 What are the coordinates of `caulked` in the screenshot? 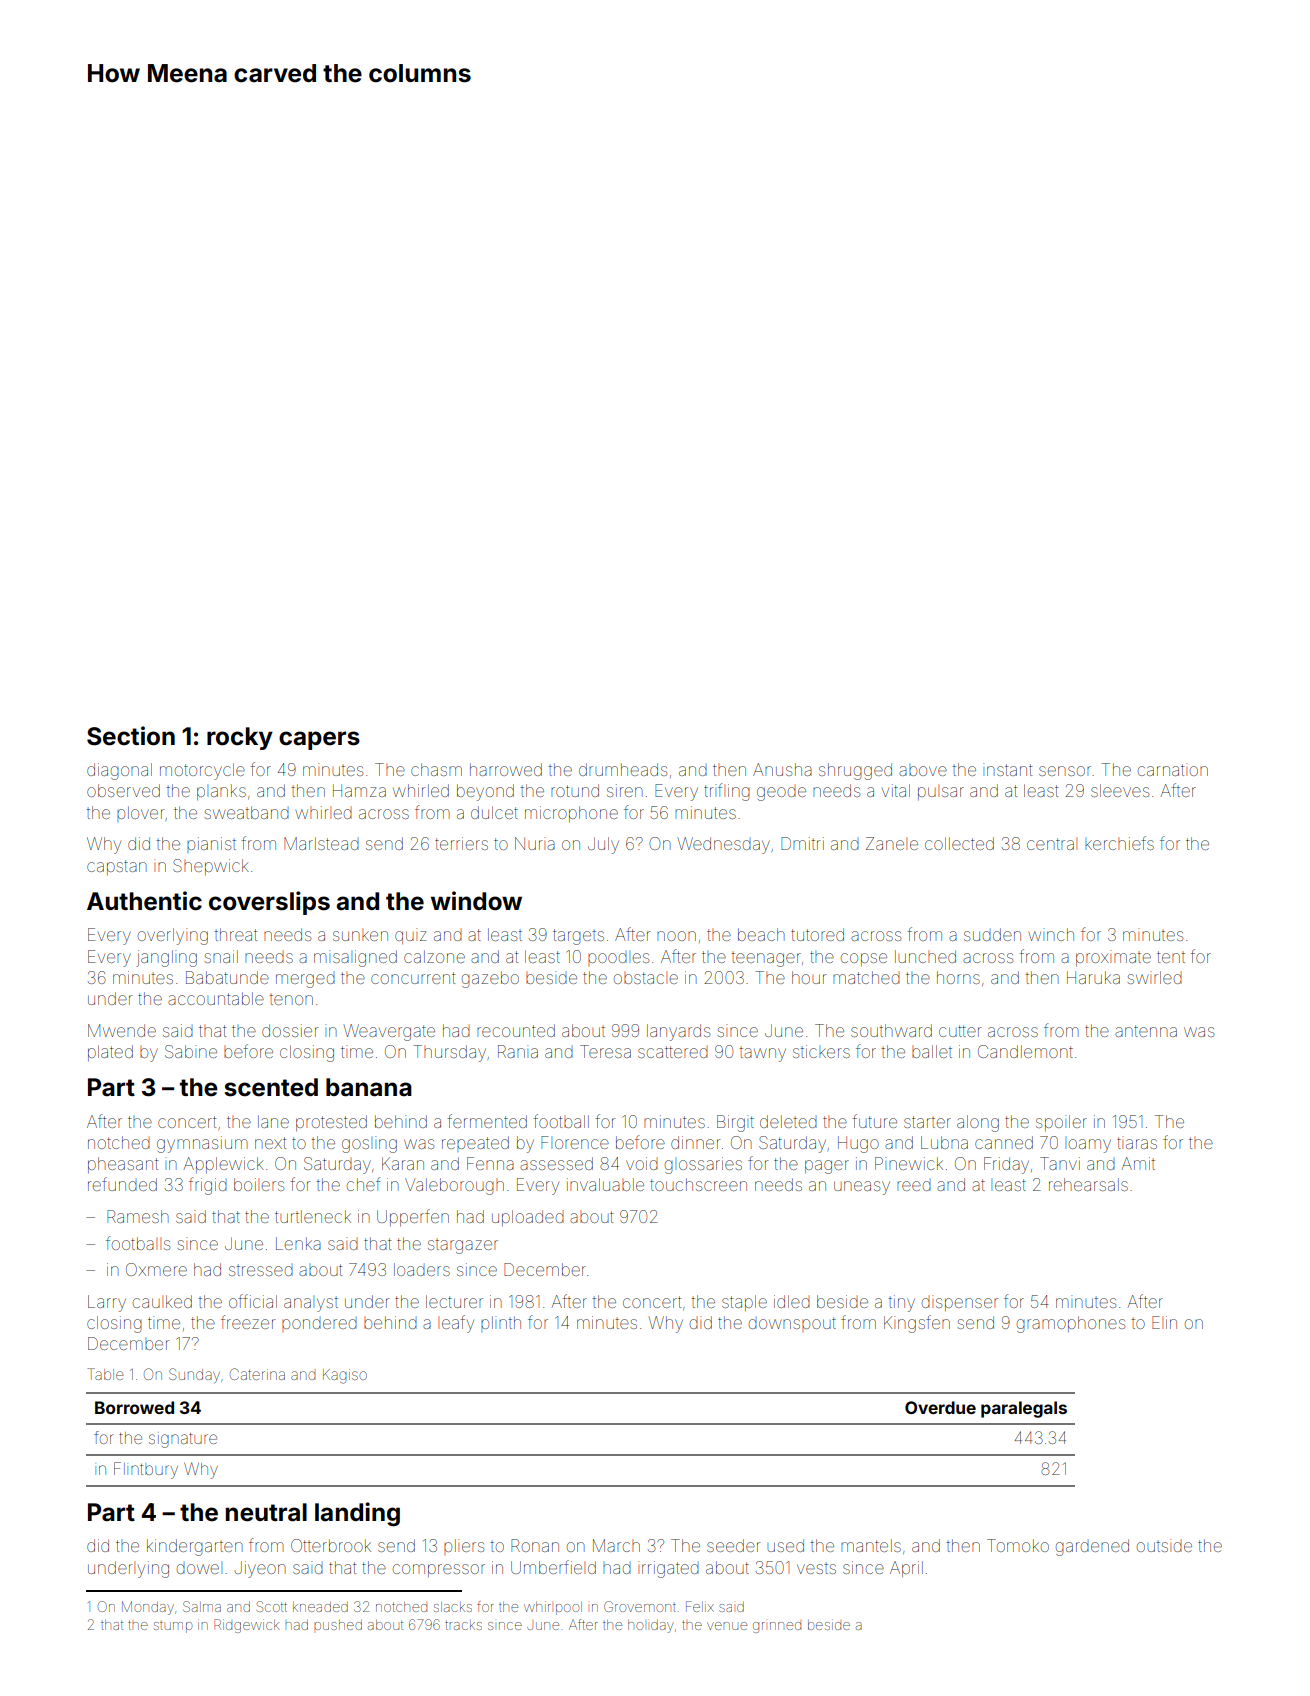 It's located at (162, 1301).
